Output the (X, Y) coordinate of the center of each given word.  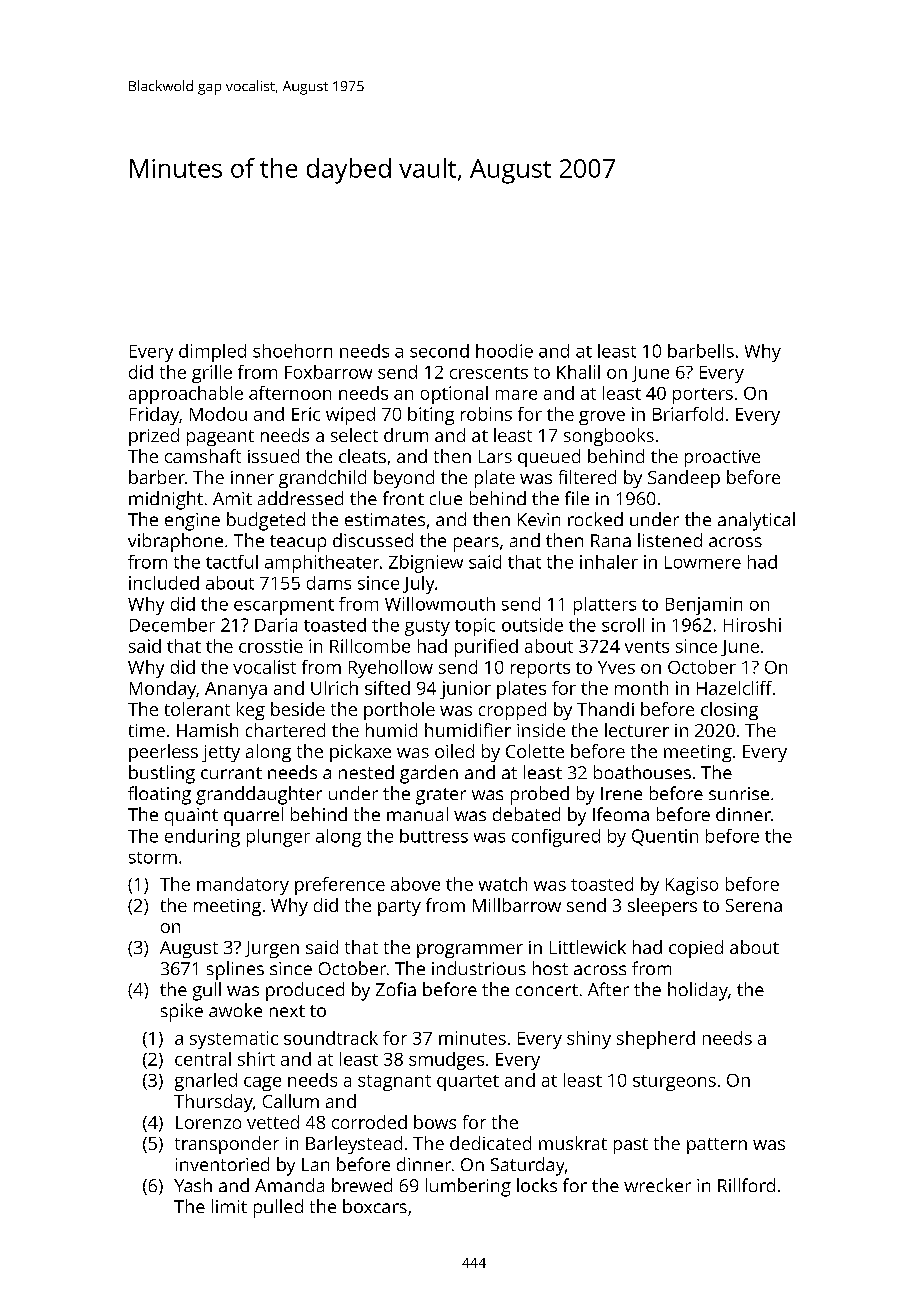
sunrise (739, 793)
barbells (701, 351)
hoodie (504, 351)
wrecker (657, 1185)
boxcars (375, 1206)
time (147, 730)
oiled (454, 751)
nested (366, 772)
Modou (218, 414)
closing (729, 711)
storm (153, 858)
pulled (278, 1208)
